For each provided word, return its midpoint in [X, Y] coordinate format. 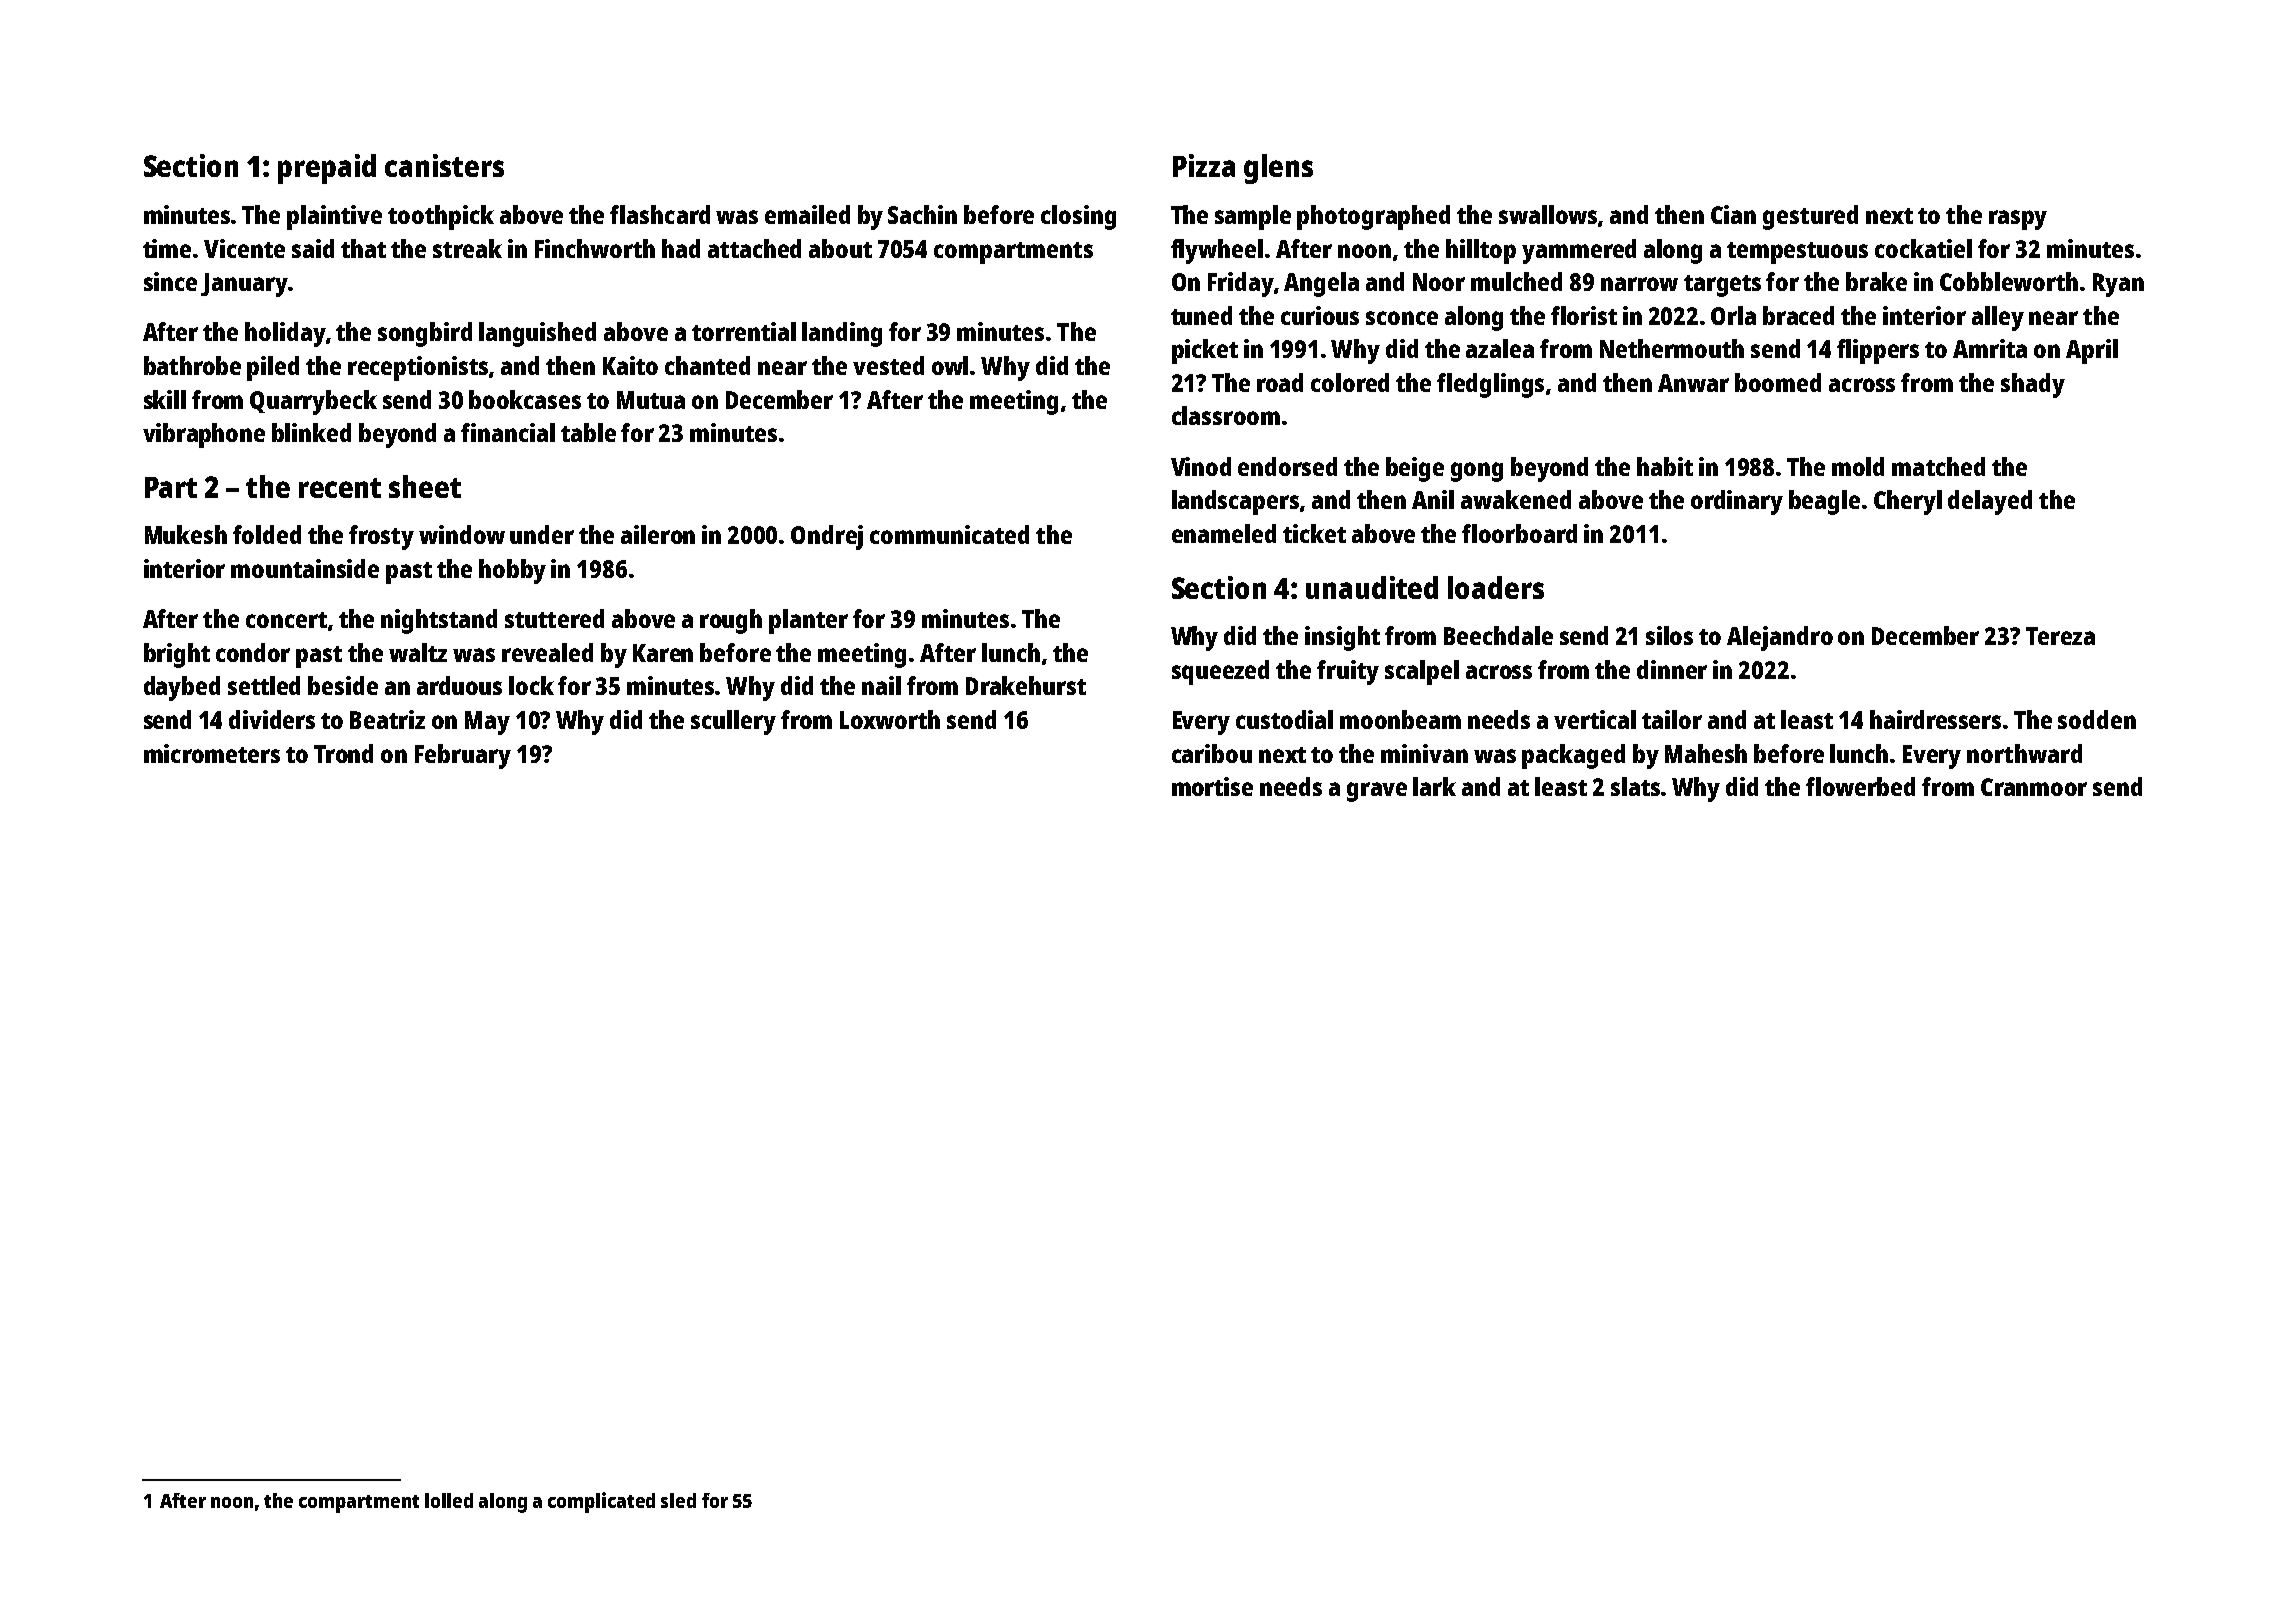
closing [1078, 217]
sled [678, 1500]
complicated [601, 1502]
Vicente [244, 248]
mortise [1212, 786]
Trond [343, 753]
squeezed [1220, 672]
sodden [2097, 719]
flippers [1878, 351]
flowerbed [1860, 786]
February [463, 756]
